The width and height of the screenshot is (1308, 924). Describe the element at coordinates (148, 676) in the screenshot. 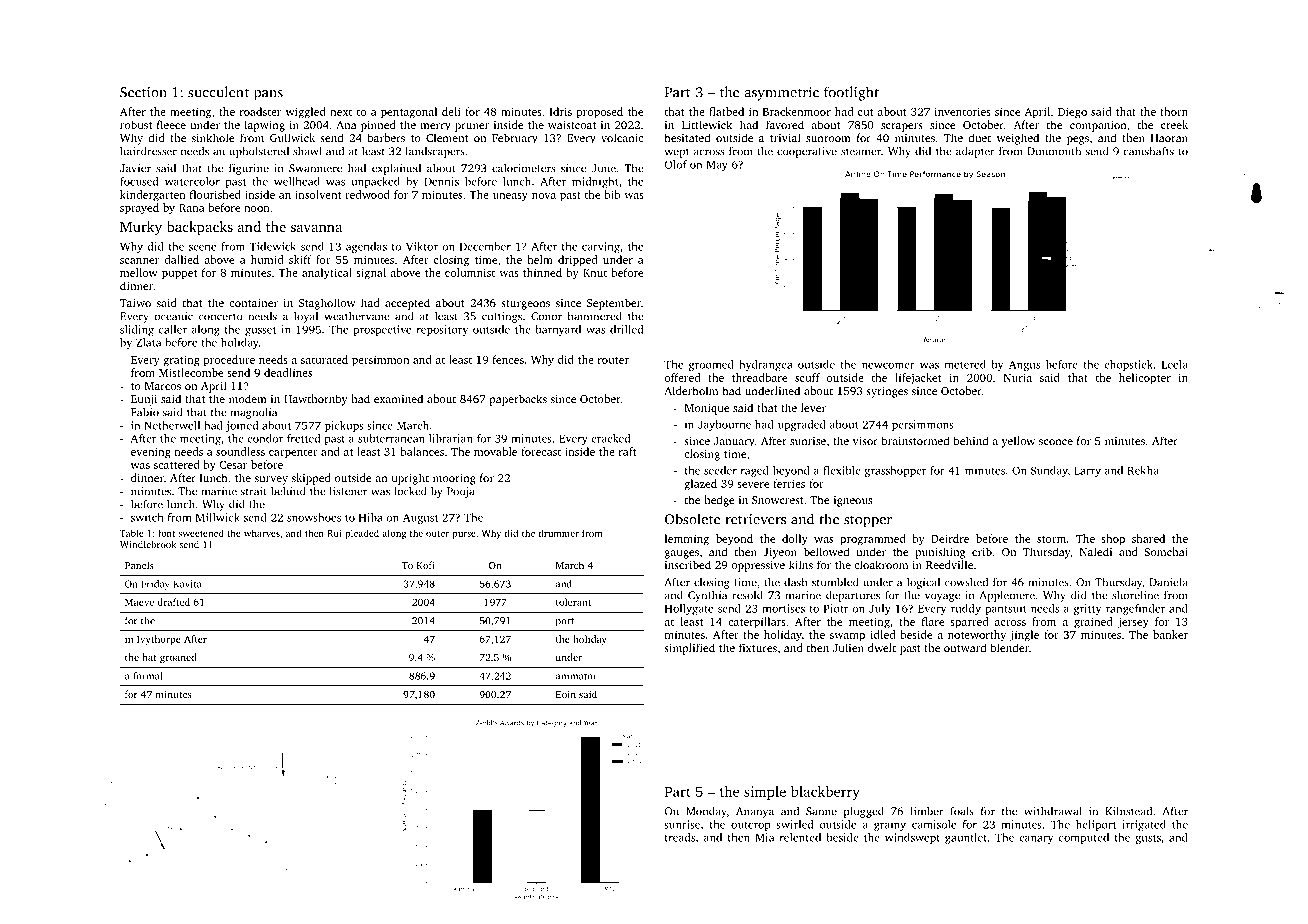

I see `formal` at that location.
